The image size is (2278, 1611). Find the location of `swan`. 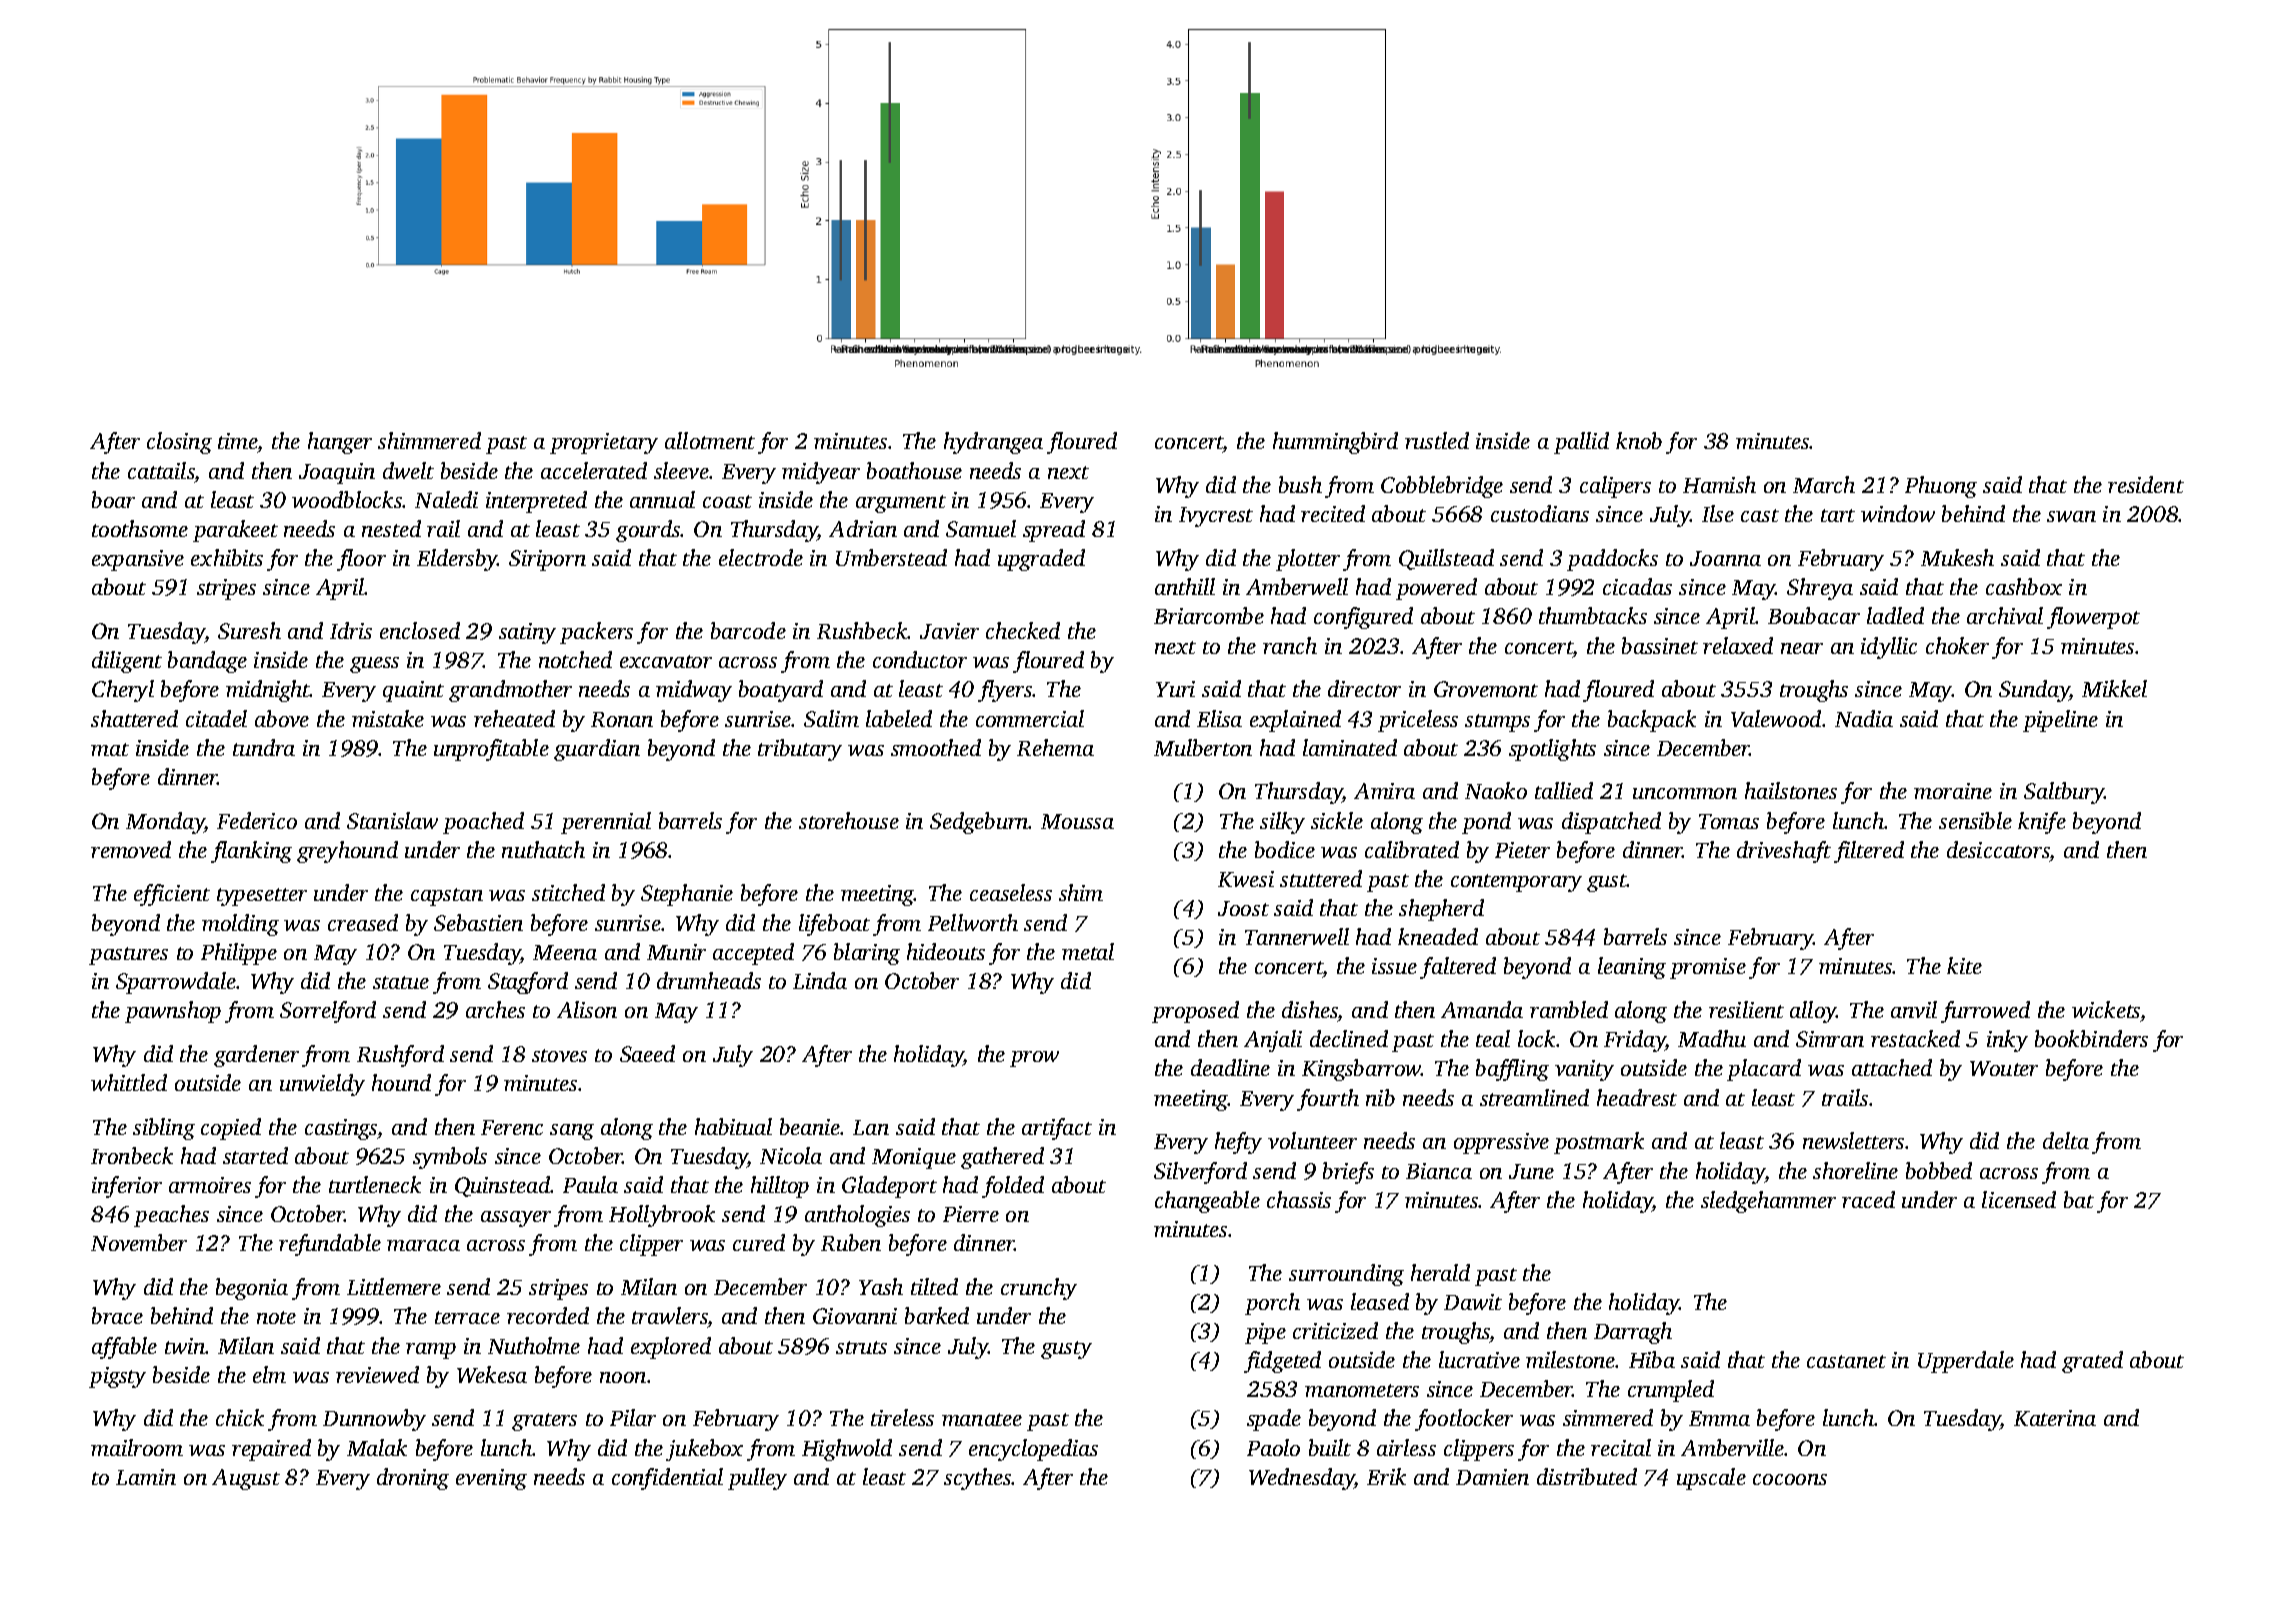

swan is located at coordinates (2071, 516).
